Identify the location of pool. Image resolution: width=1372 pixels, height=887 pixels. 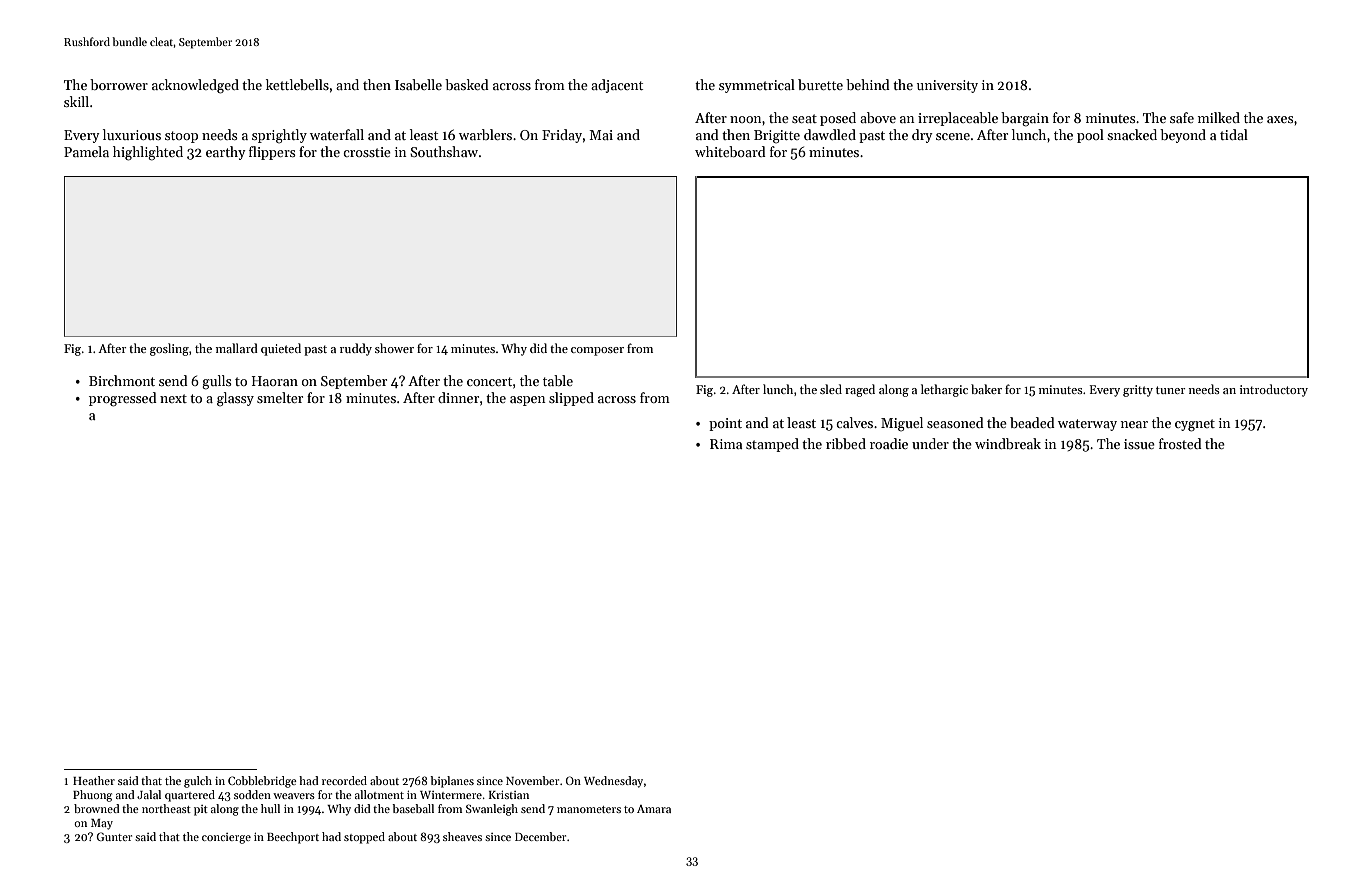
(1090, 136).
